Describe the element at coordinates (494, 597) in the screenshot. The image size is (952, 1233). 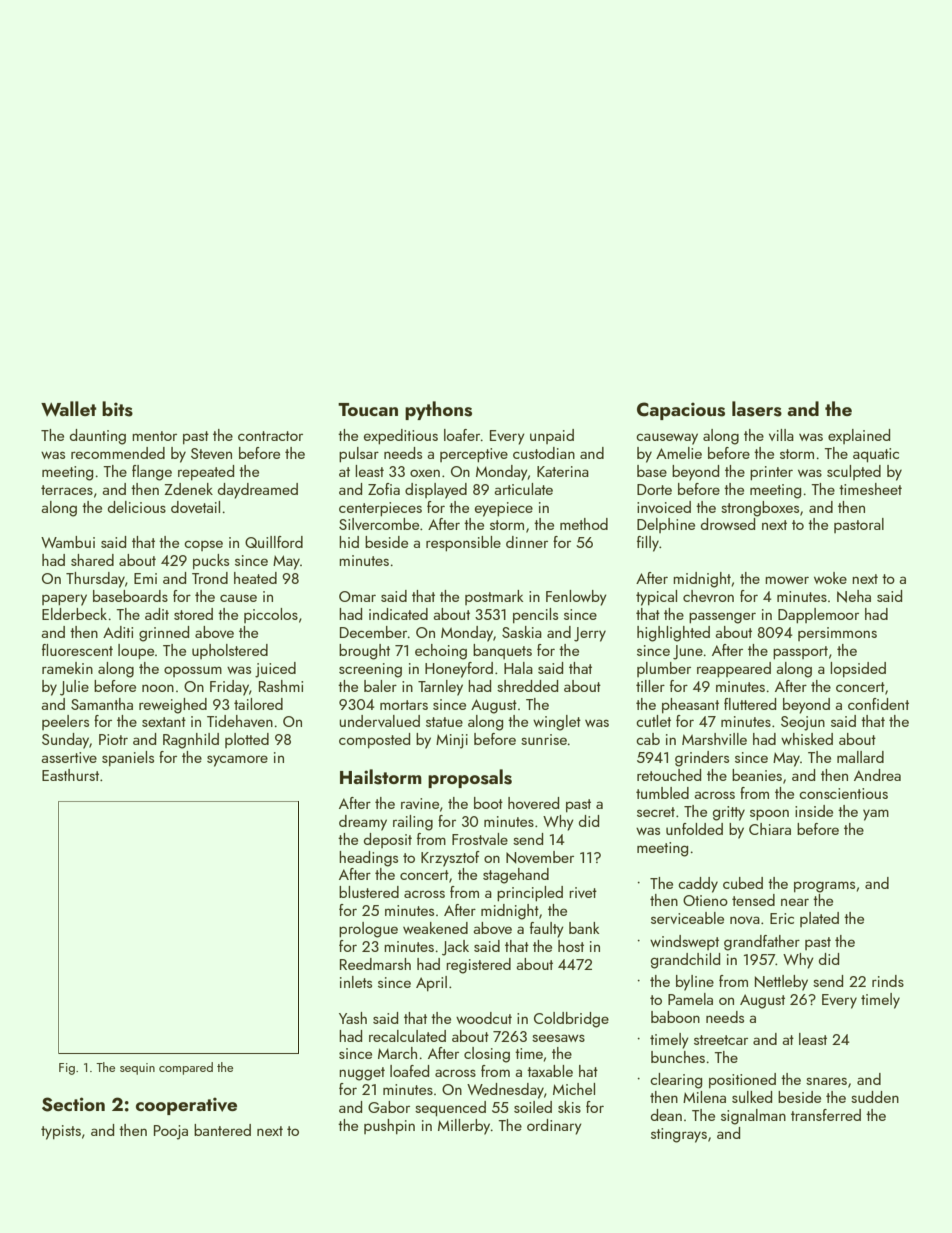
I see `postmark` at that location.
